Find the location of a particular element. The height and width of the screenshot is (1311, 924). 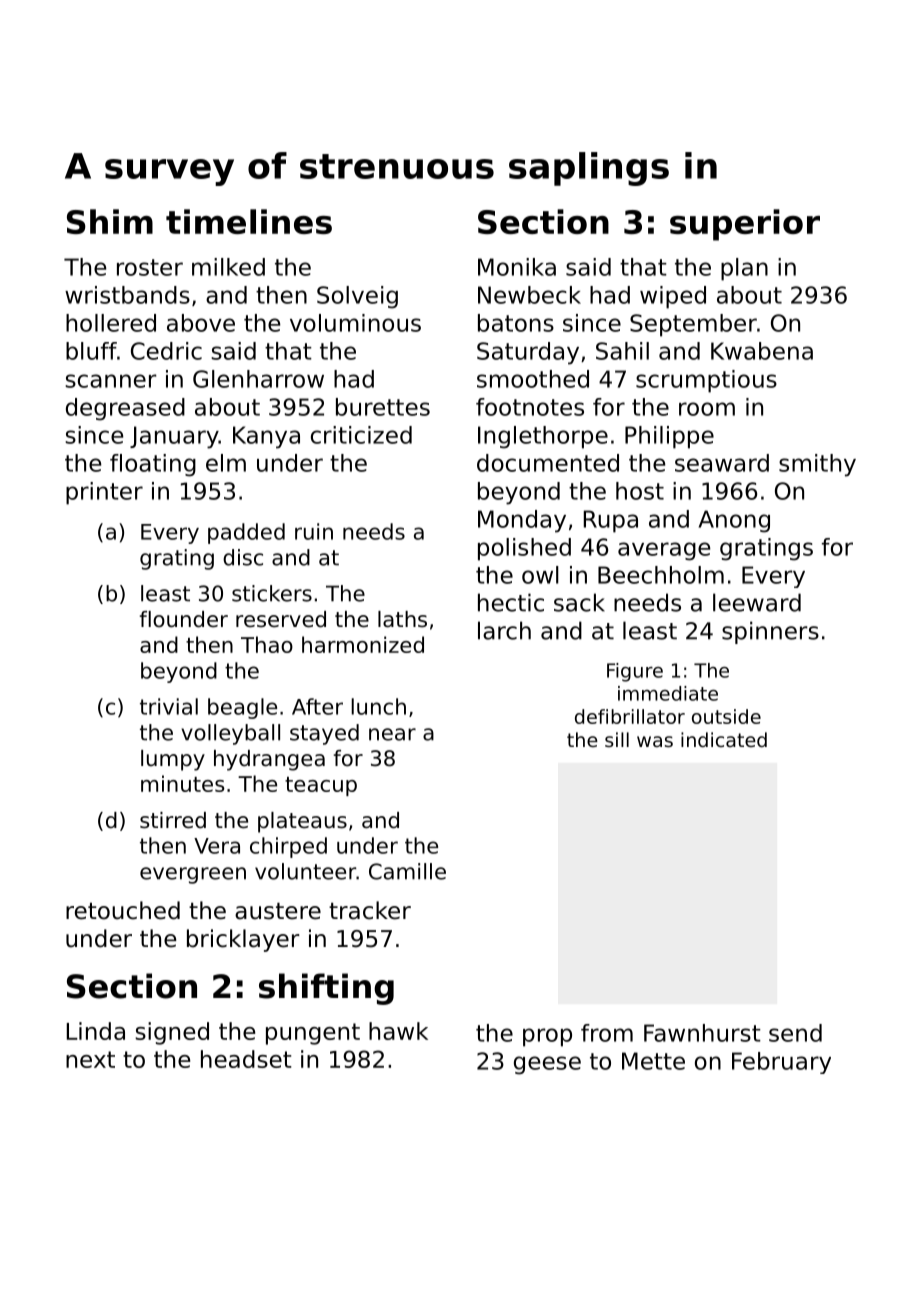

roster is located at coordinates (150, 267).
